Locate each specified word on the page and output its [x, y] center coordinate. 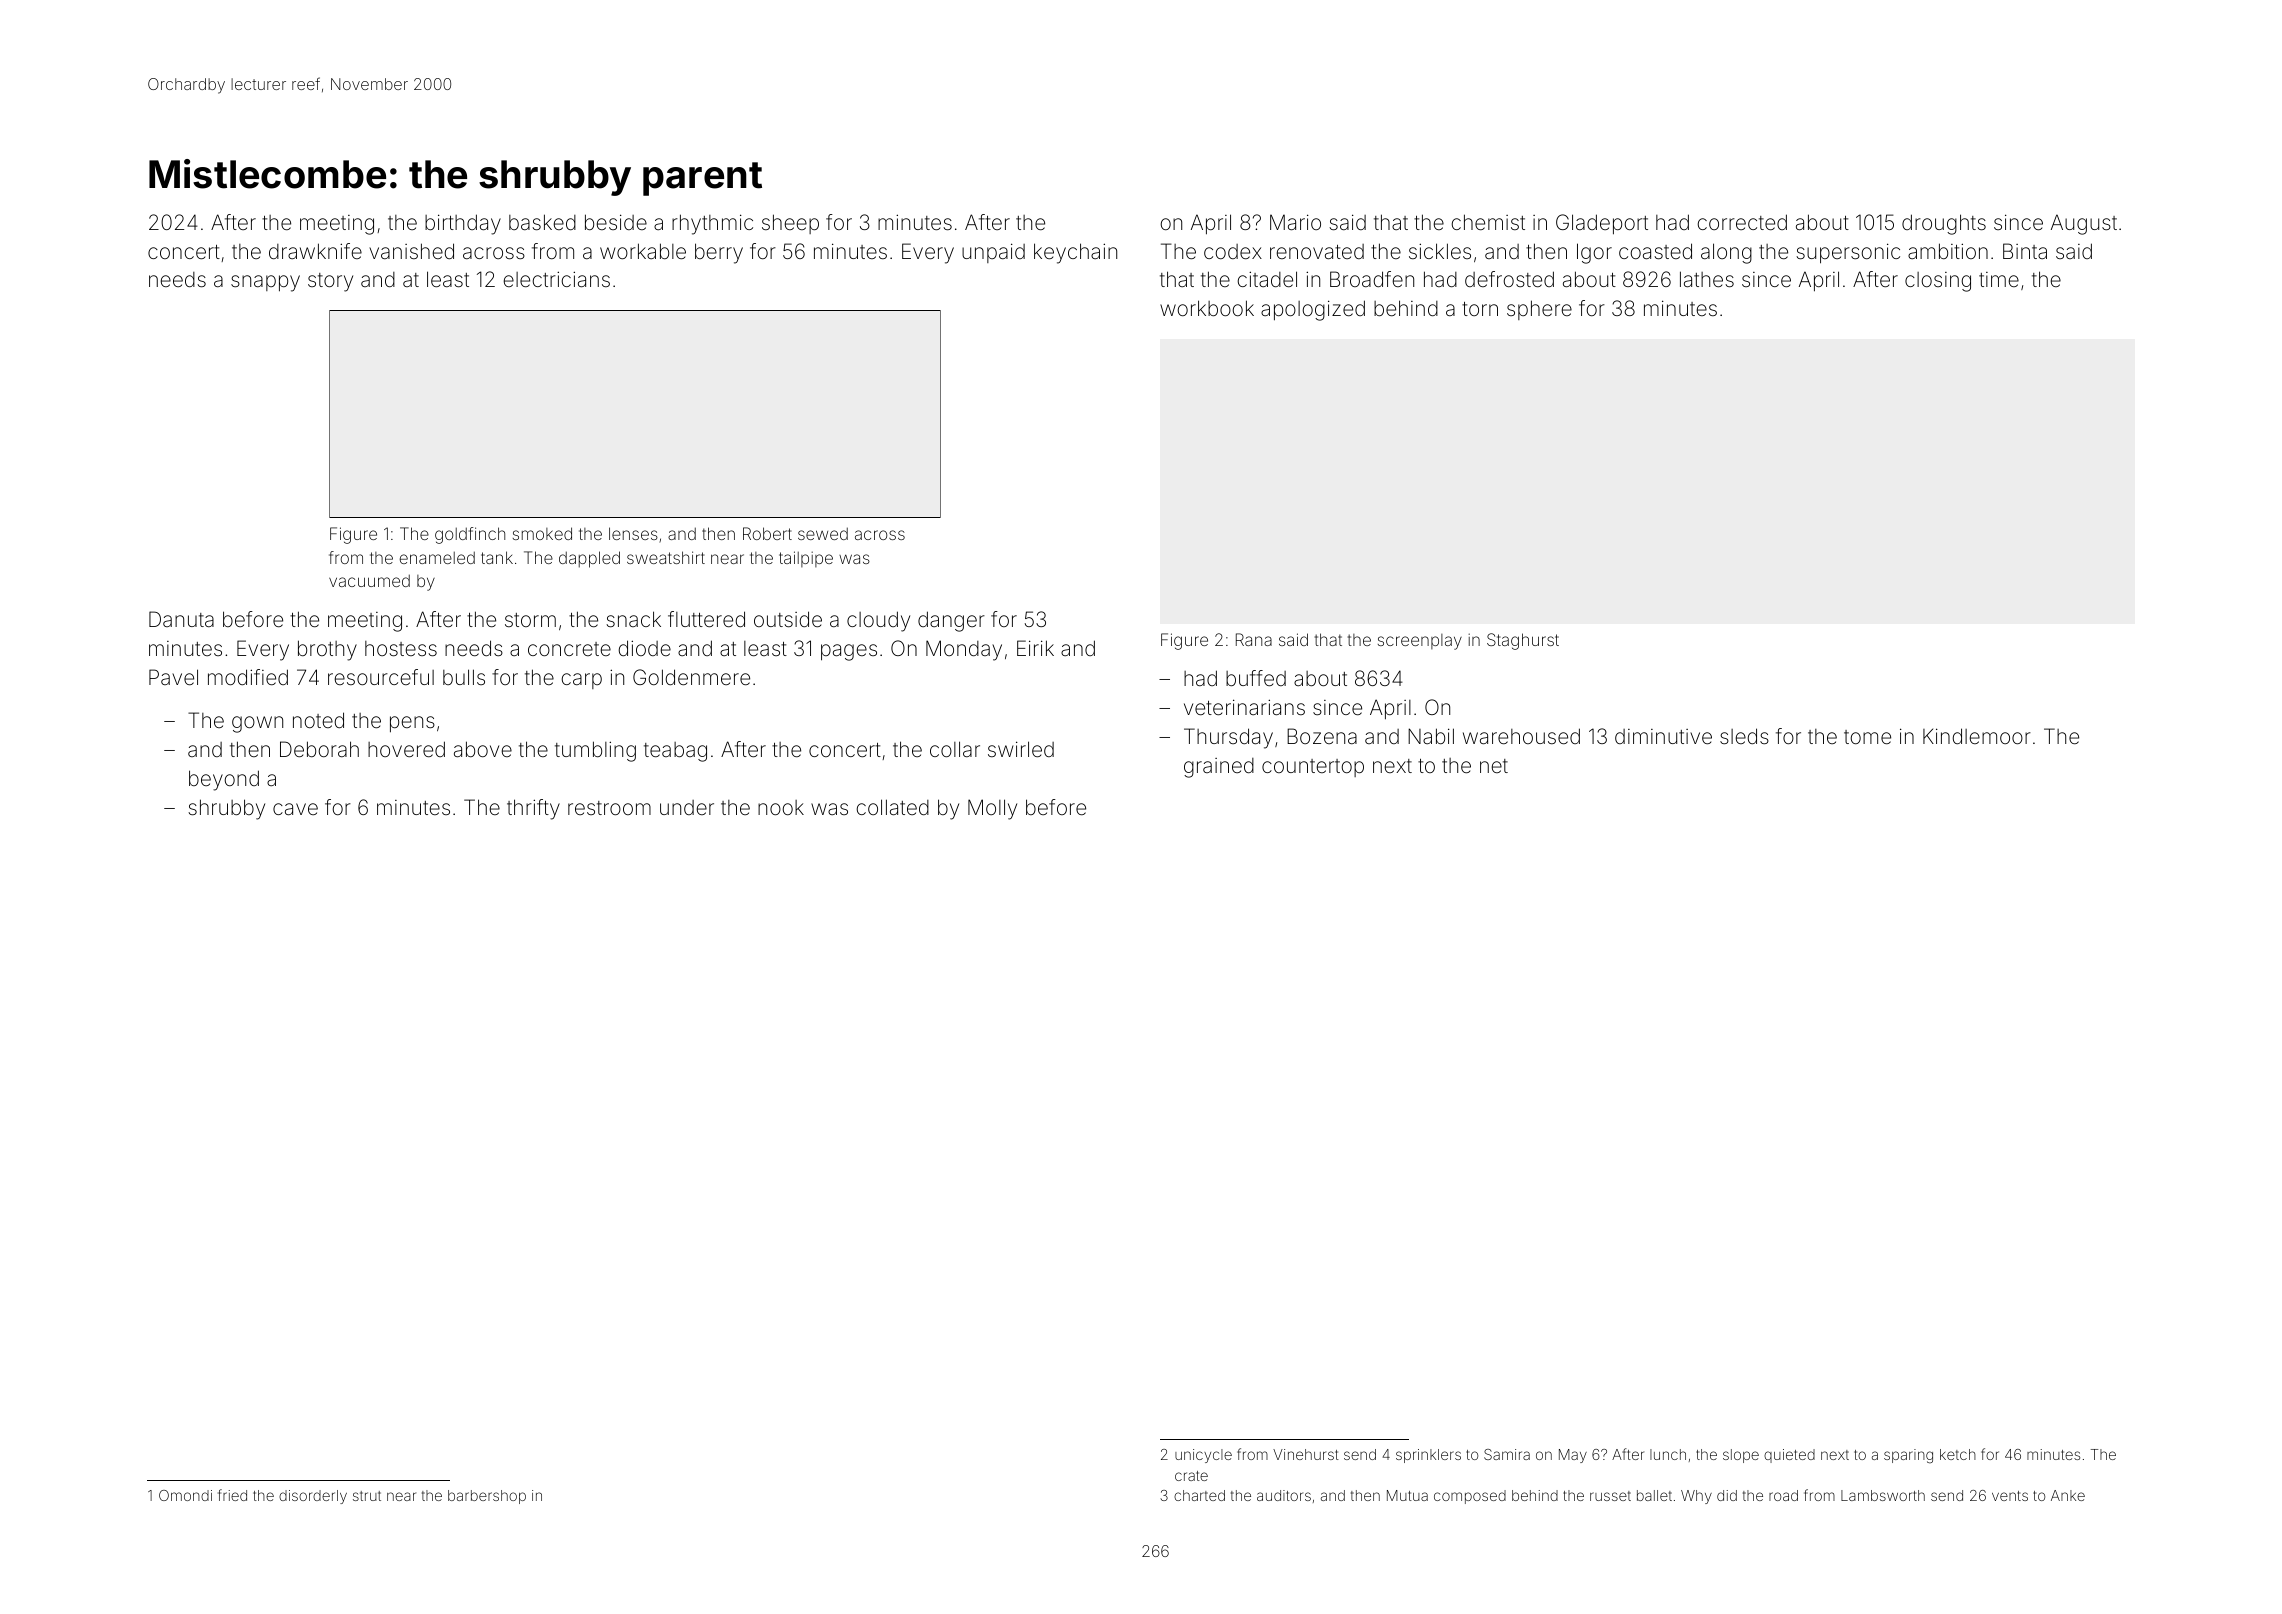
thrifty [533, 809]
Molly [992, 809]
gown [257, 724]
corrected [1742, 222]
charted [1199, 1495]
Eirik [1035, 648]
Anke [2068, 1495]
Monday [964, 650]
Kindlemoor [1977, 736]
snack [633, 619]
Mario [1295, 222]
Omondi [185, 1495]
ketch [1958, 1454]
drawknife [315, 251]
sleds [1744, 736]
